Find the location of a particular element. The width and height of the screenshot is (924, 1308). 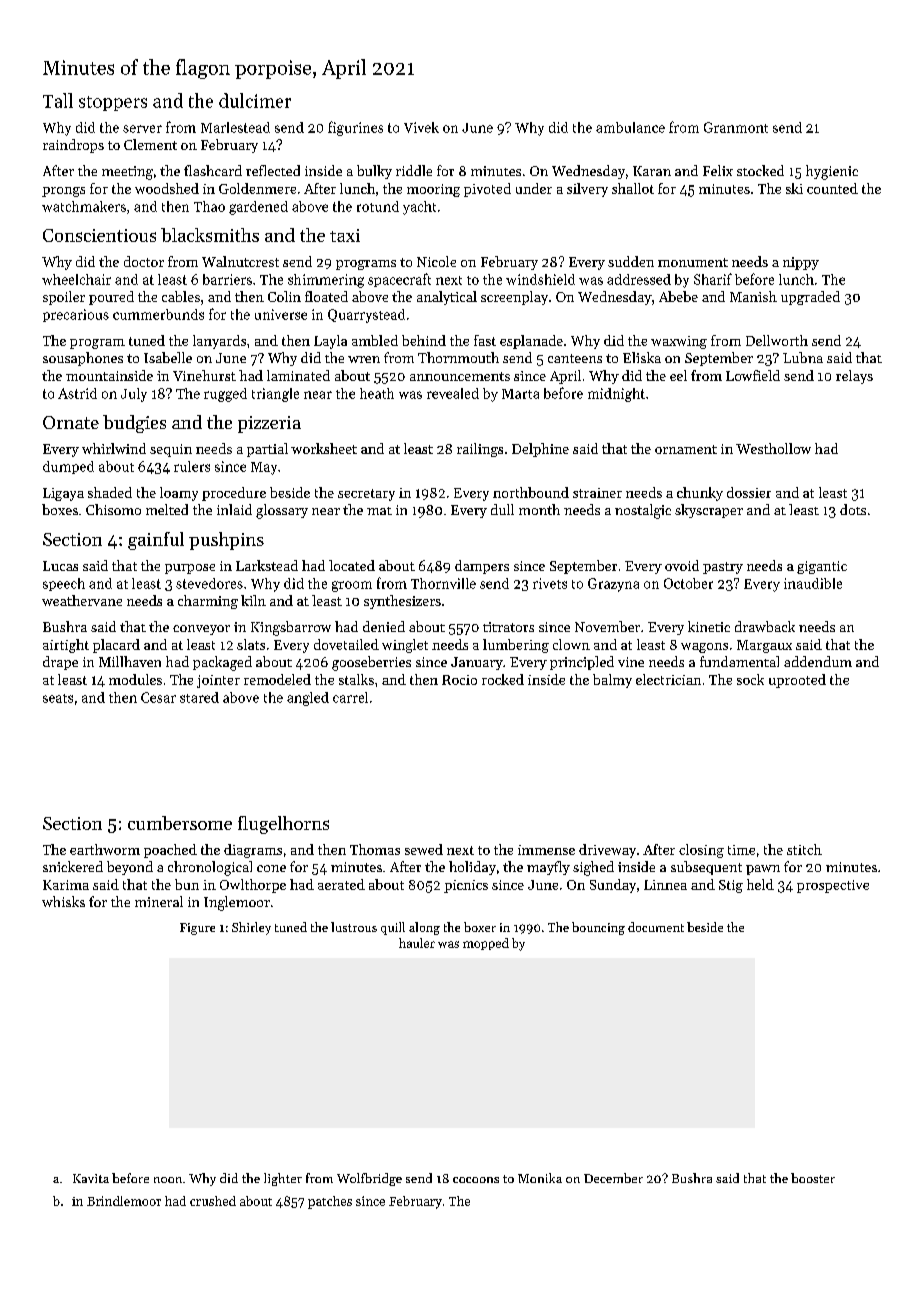

Abebe is located at coordinates (678, 296).
